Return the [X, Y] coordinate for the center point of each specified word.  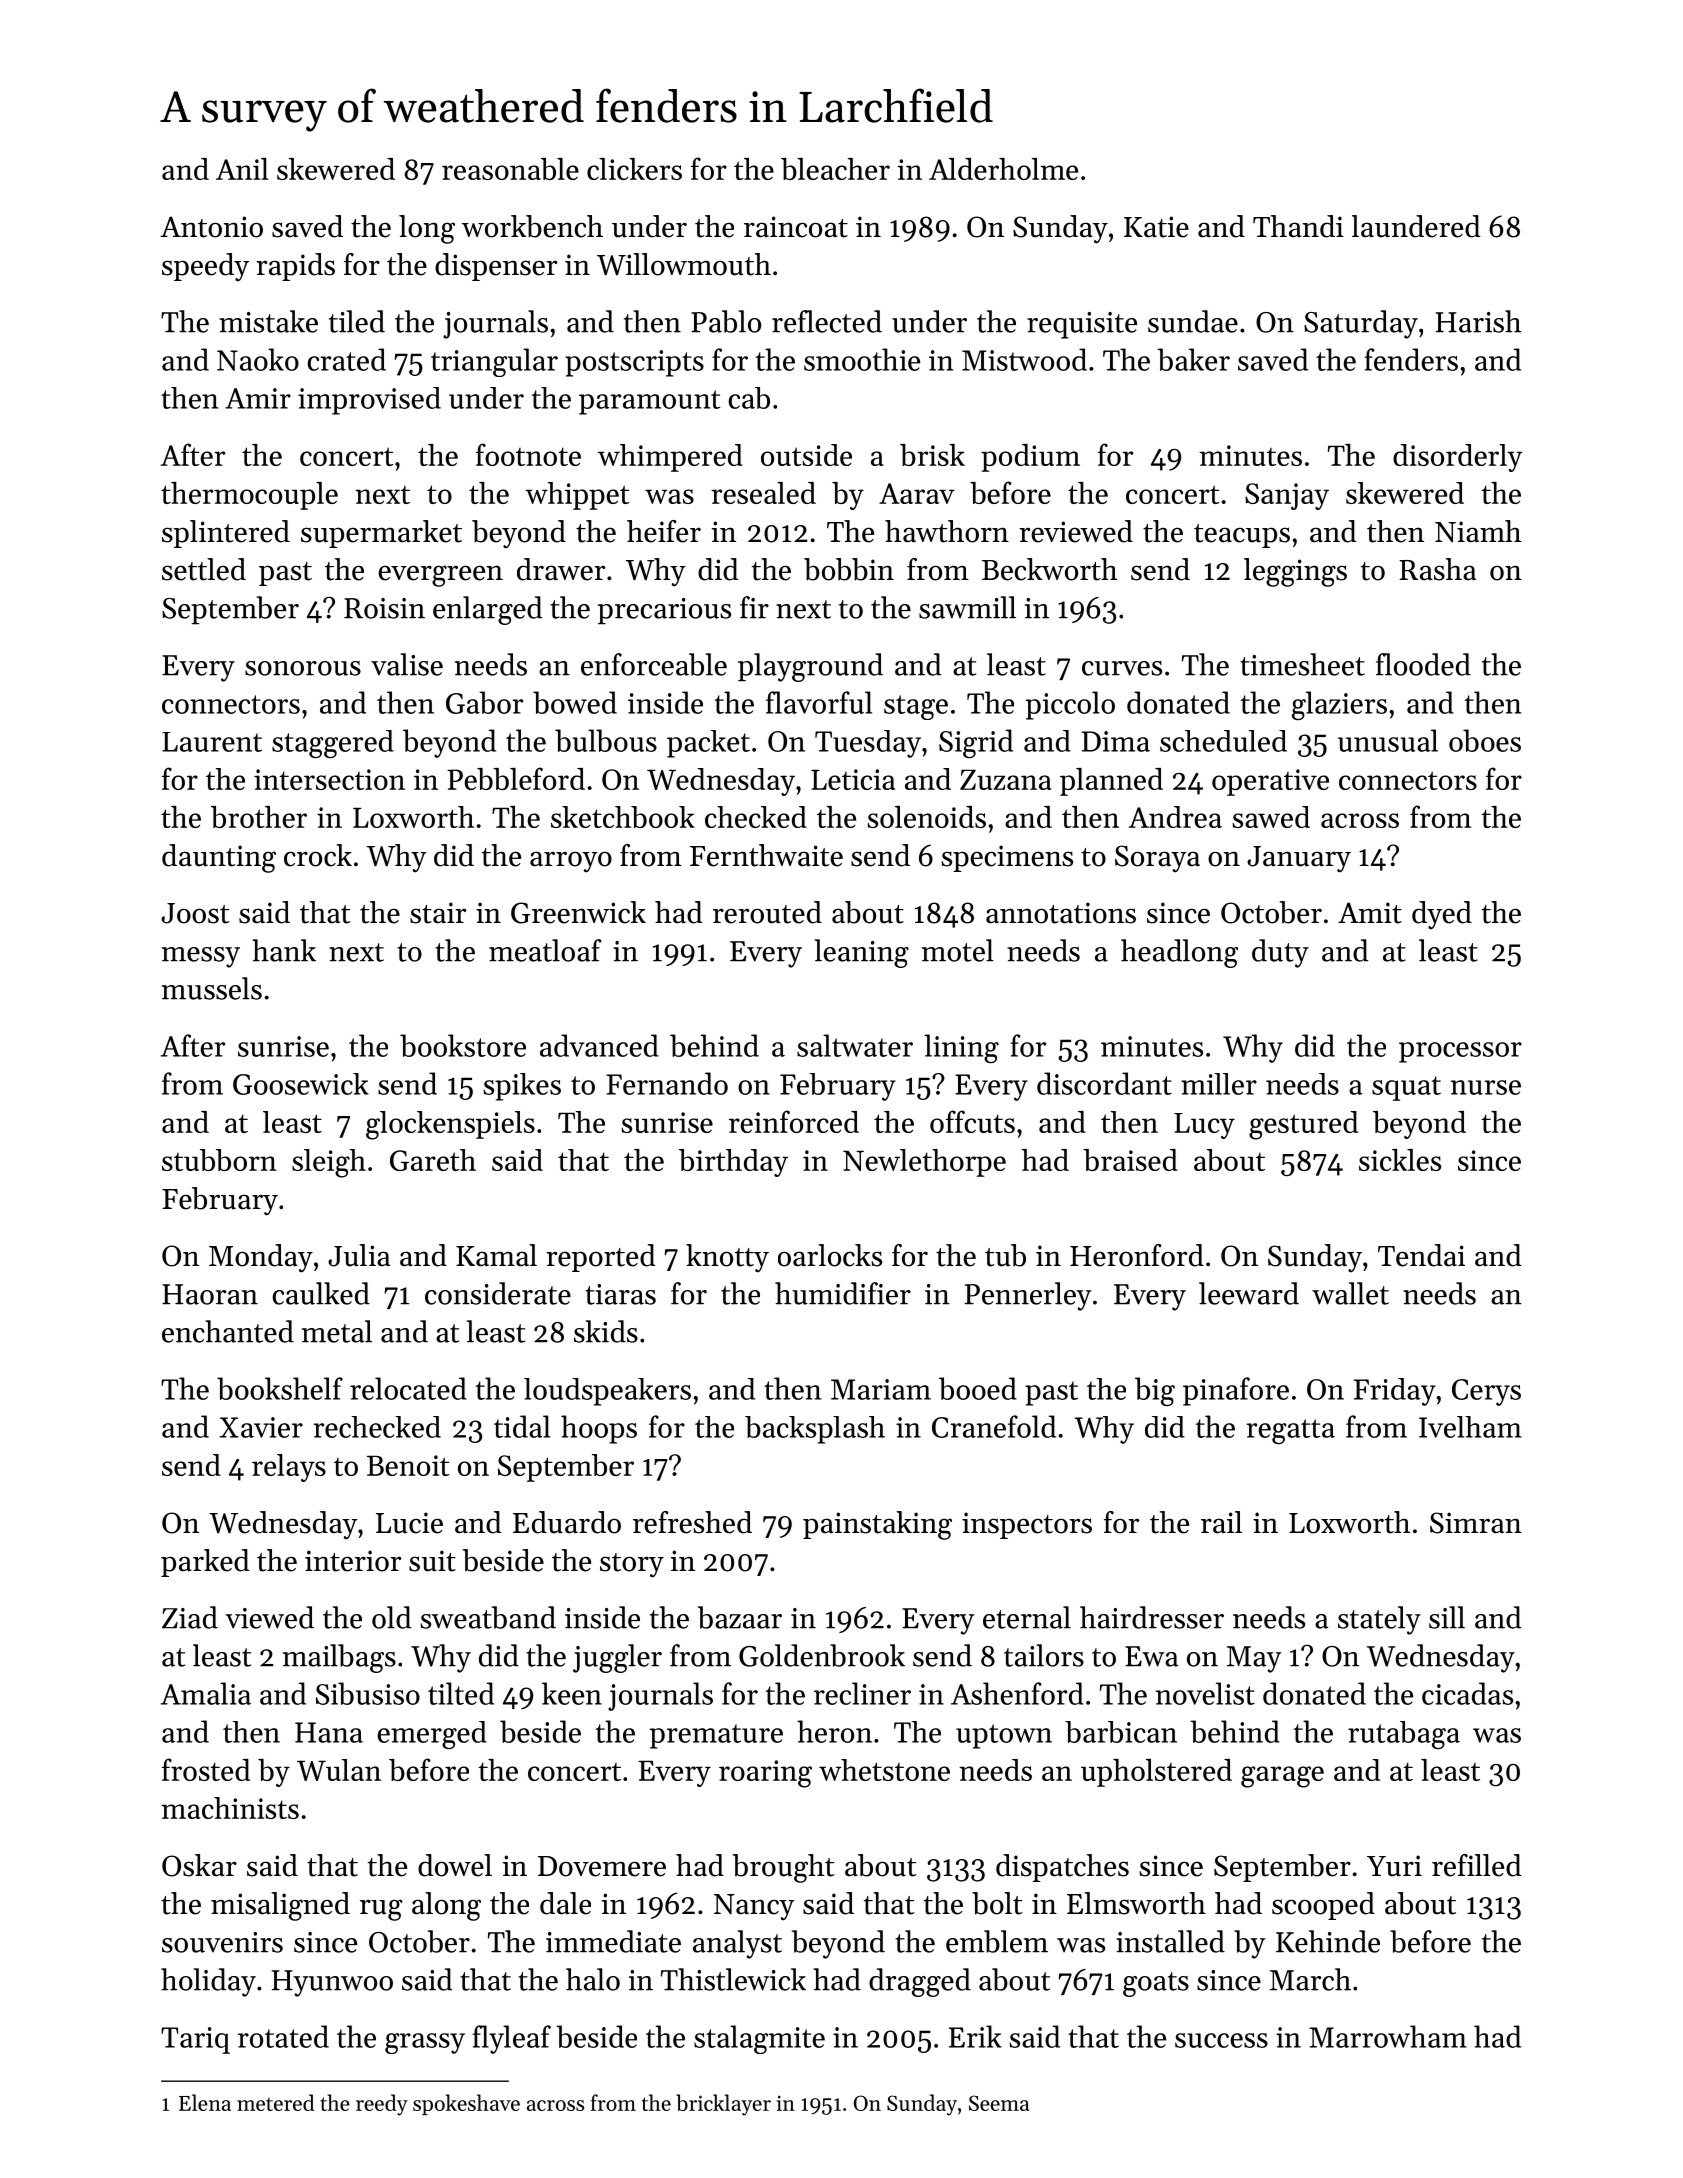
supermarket [381, 534]
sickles [1400, 1160]
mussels [212, 988]
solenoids [926, 817]
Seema [999, 2103]
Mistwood [1024, 359]
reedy [382, 2105]
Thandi [1298, 226]
